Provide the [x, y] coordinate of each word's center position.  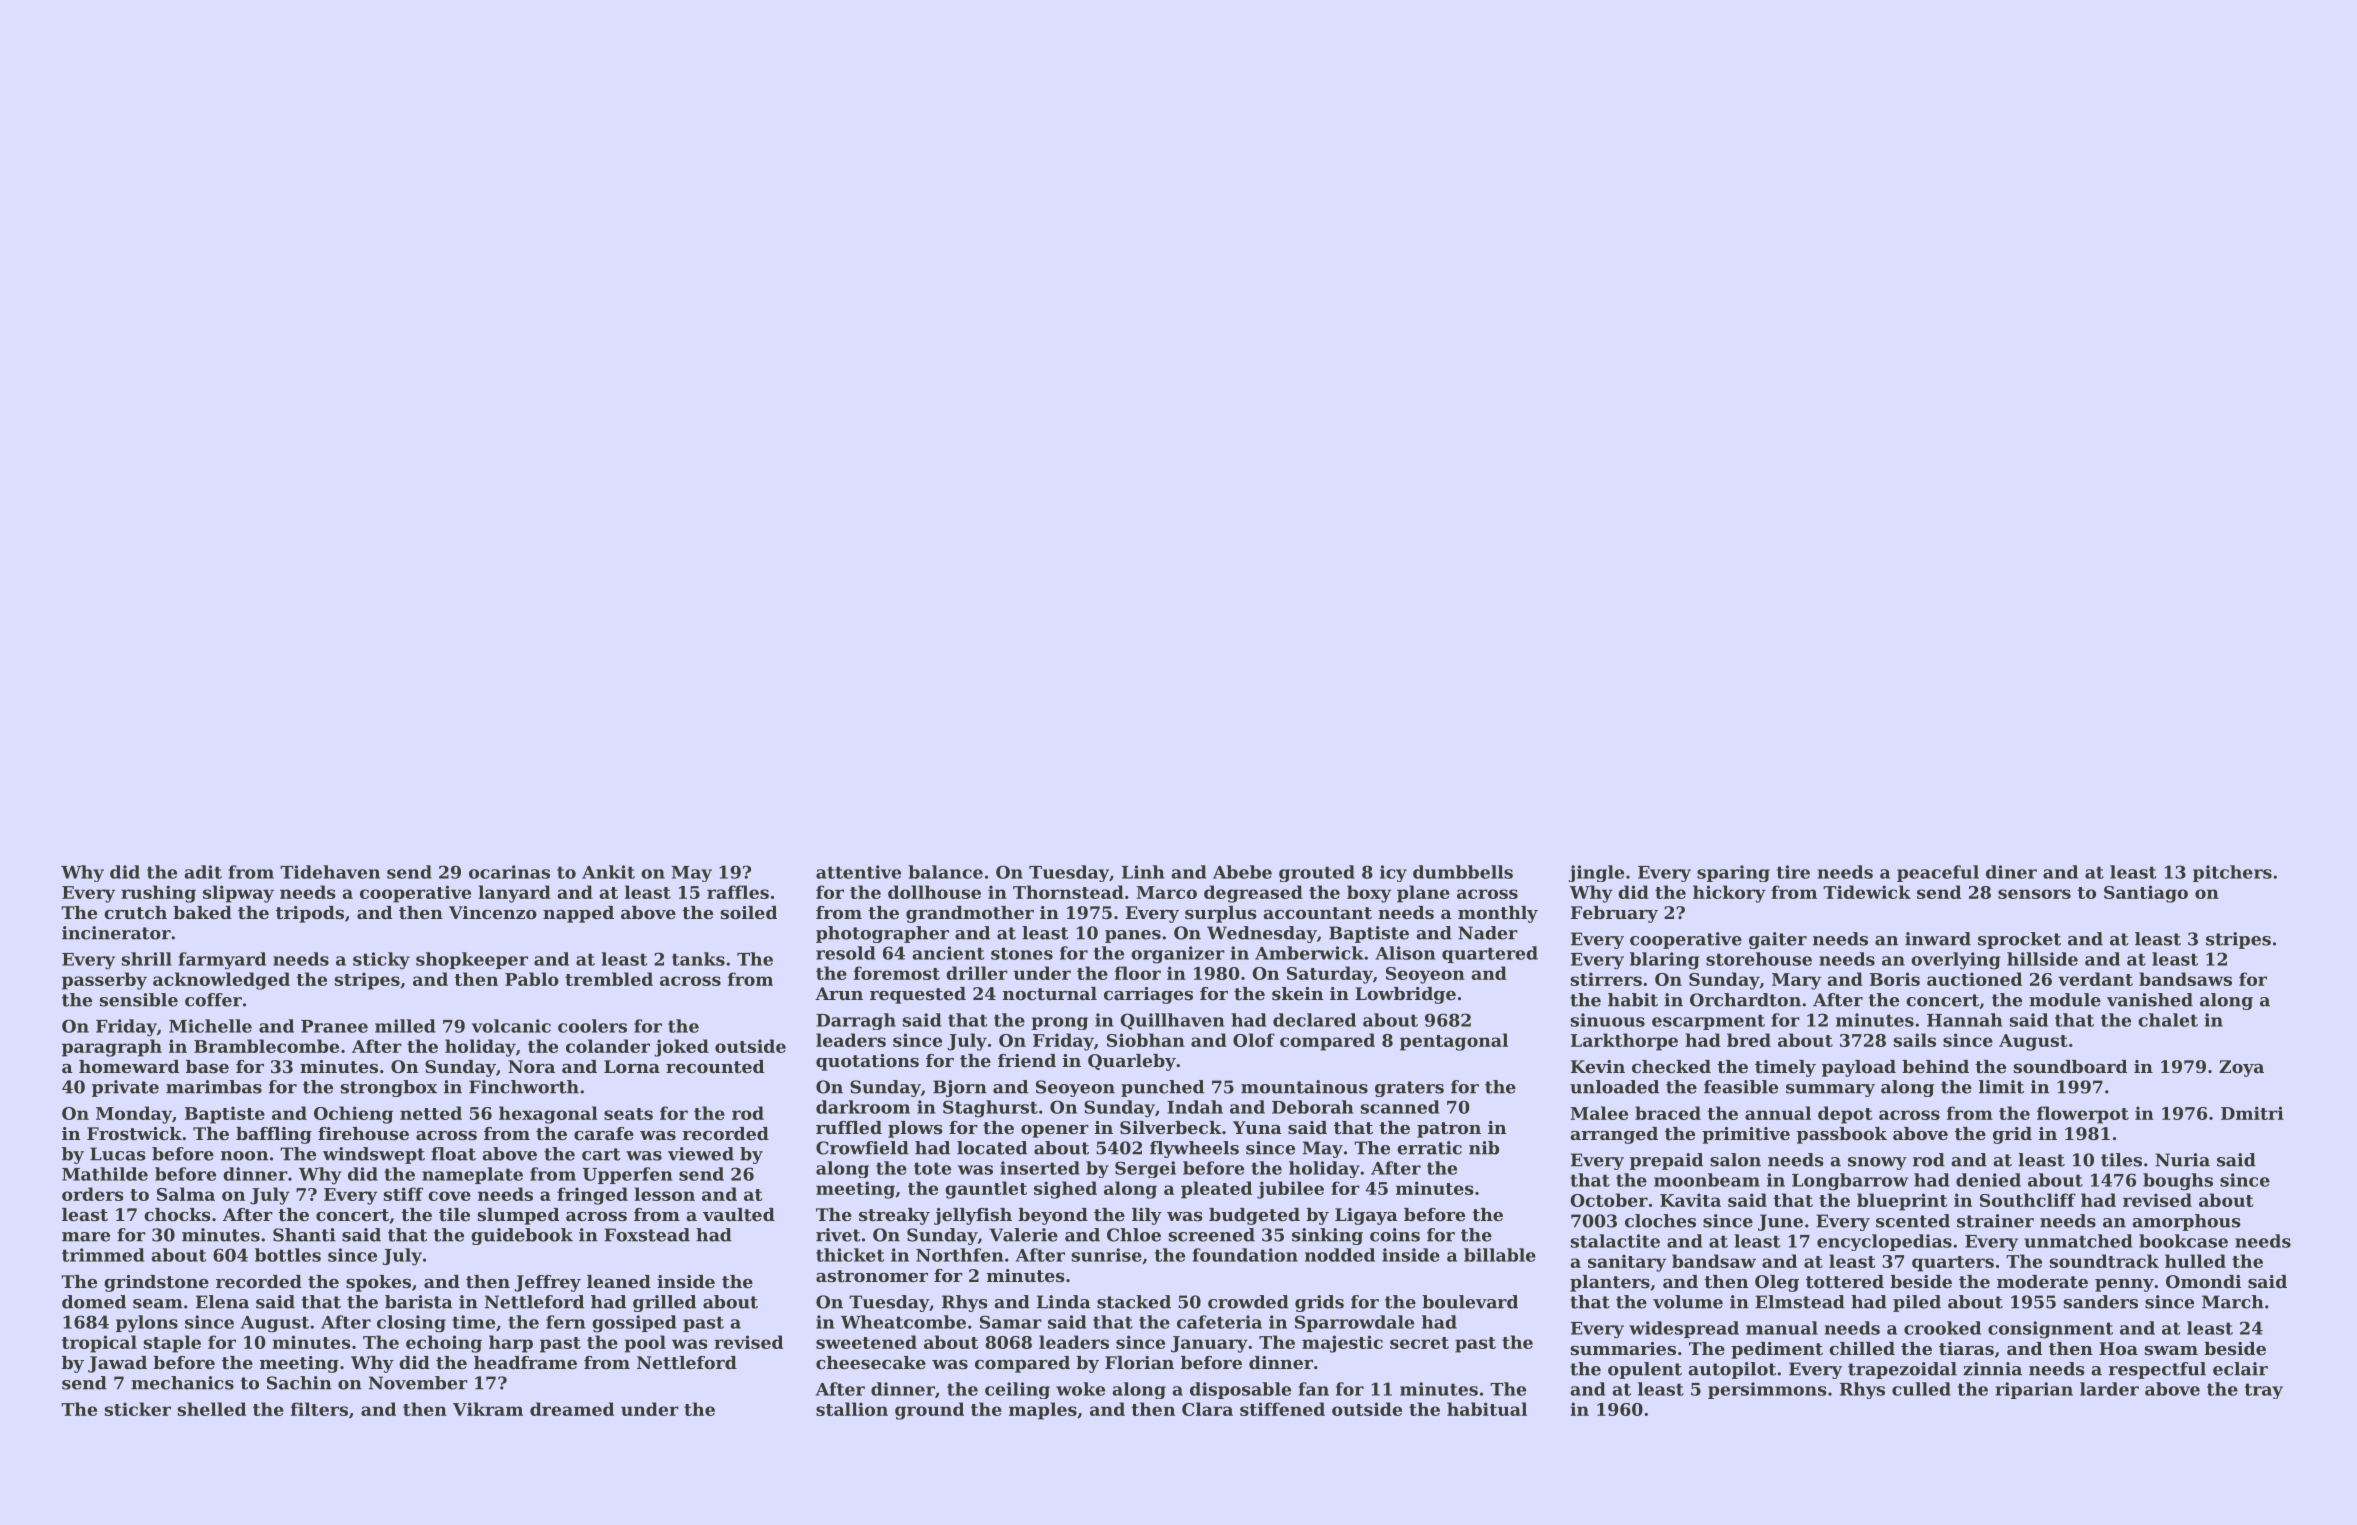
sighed [1065, 1190]
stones [1022, 953]
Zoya [2241, 1068]
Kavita [1690, 1200]
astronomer [872, 1276]
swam [2171, 1350]
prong [1059, 1023]
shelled [212, 1409]
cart [601, 1154]
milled [405, 1026]
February [1614, 914]
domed [94, 1302]
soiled [749, 912]
